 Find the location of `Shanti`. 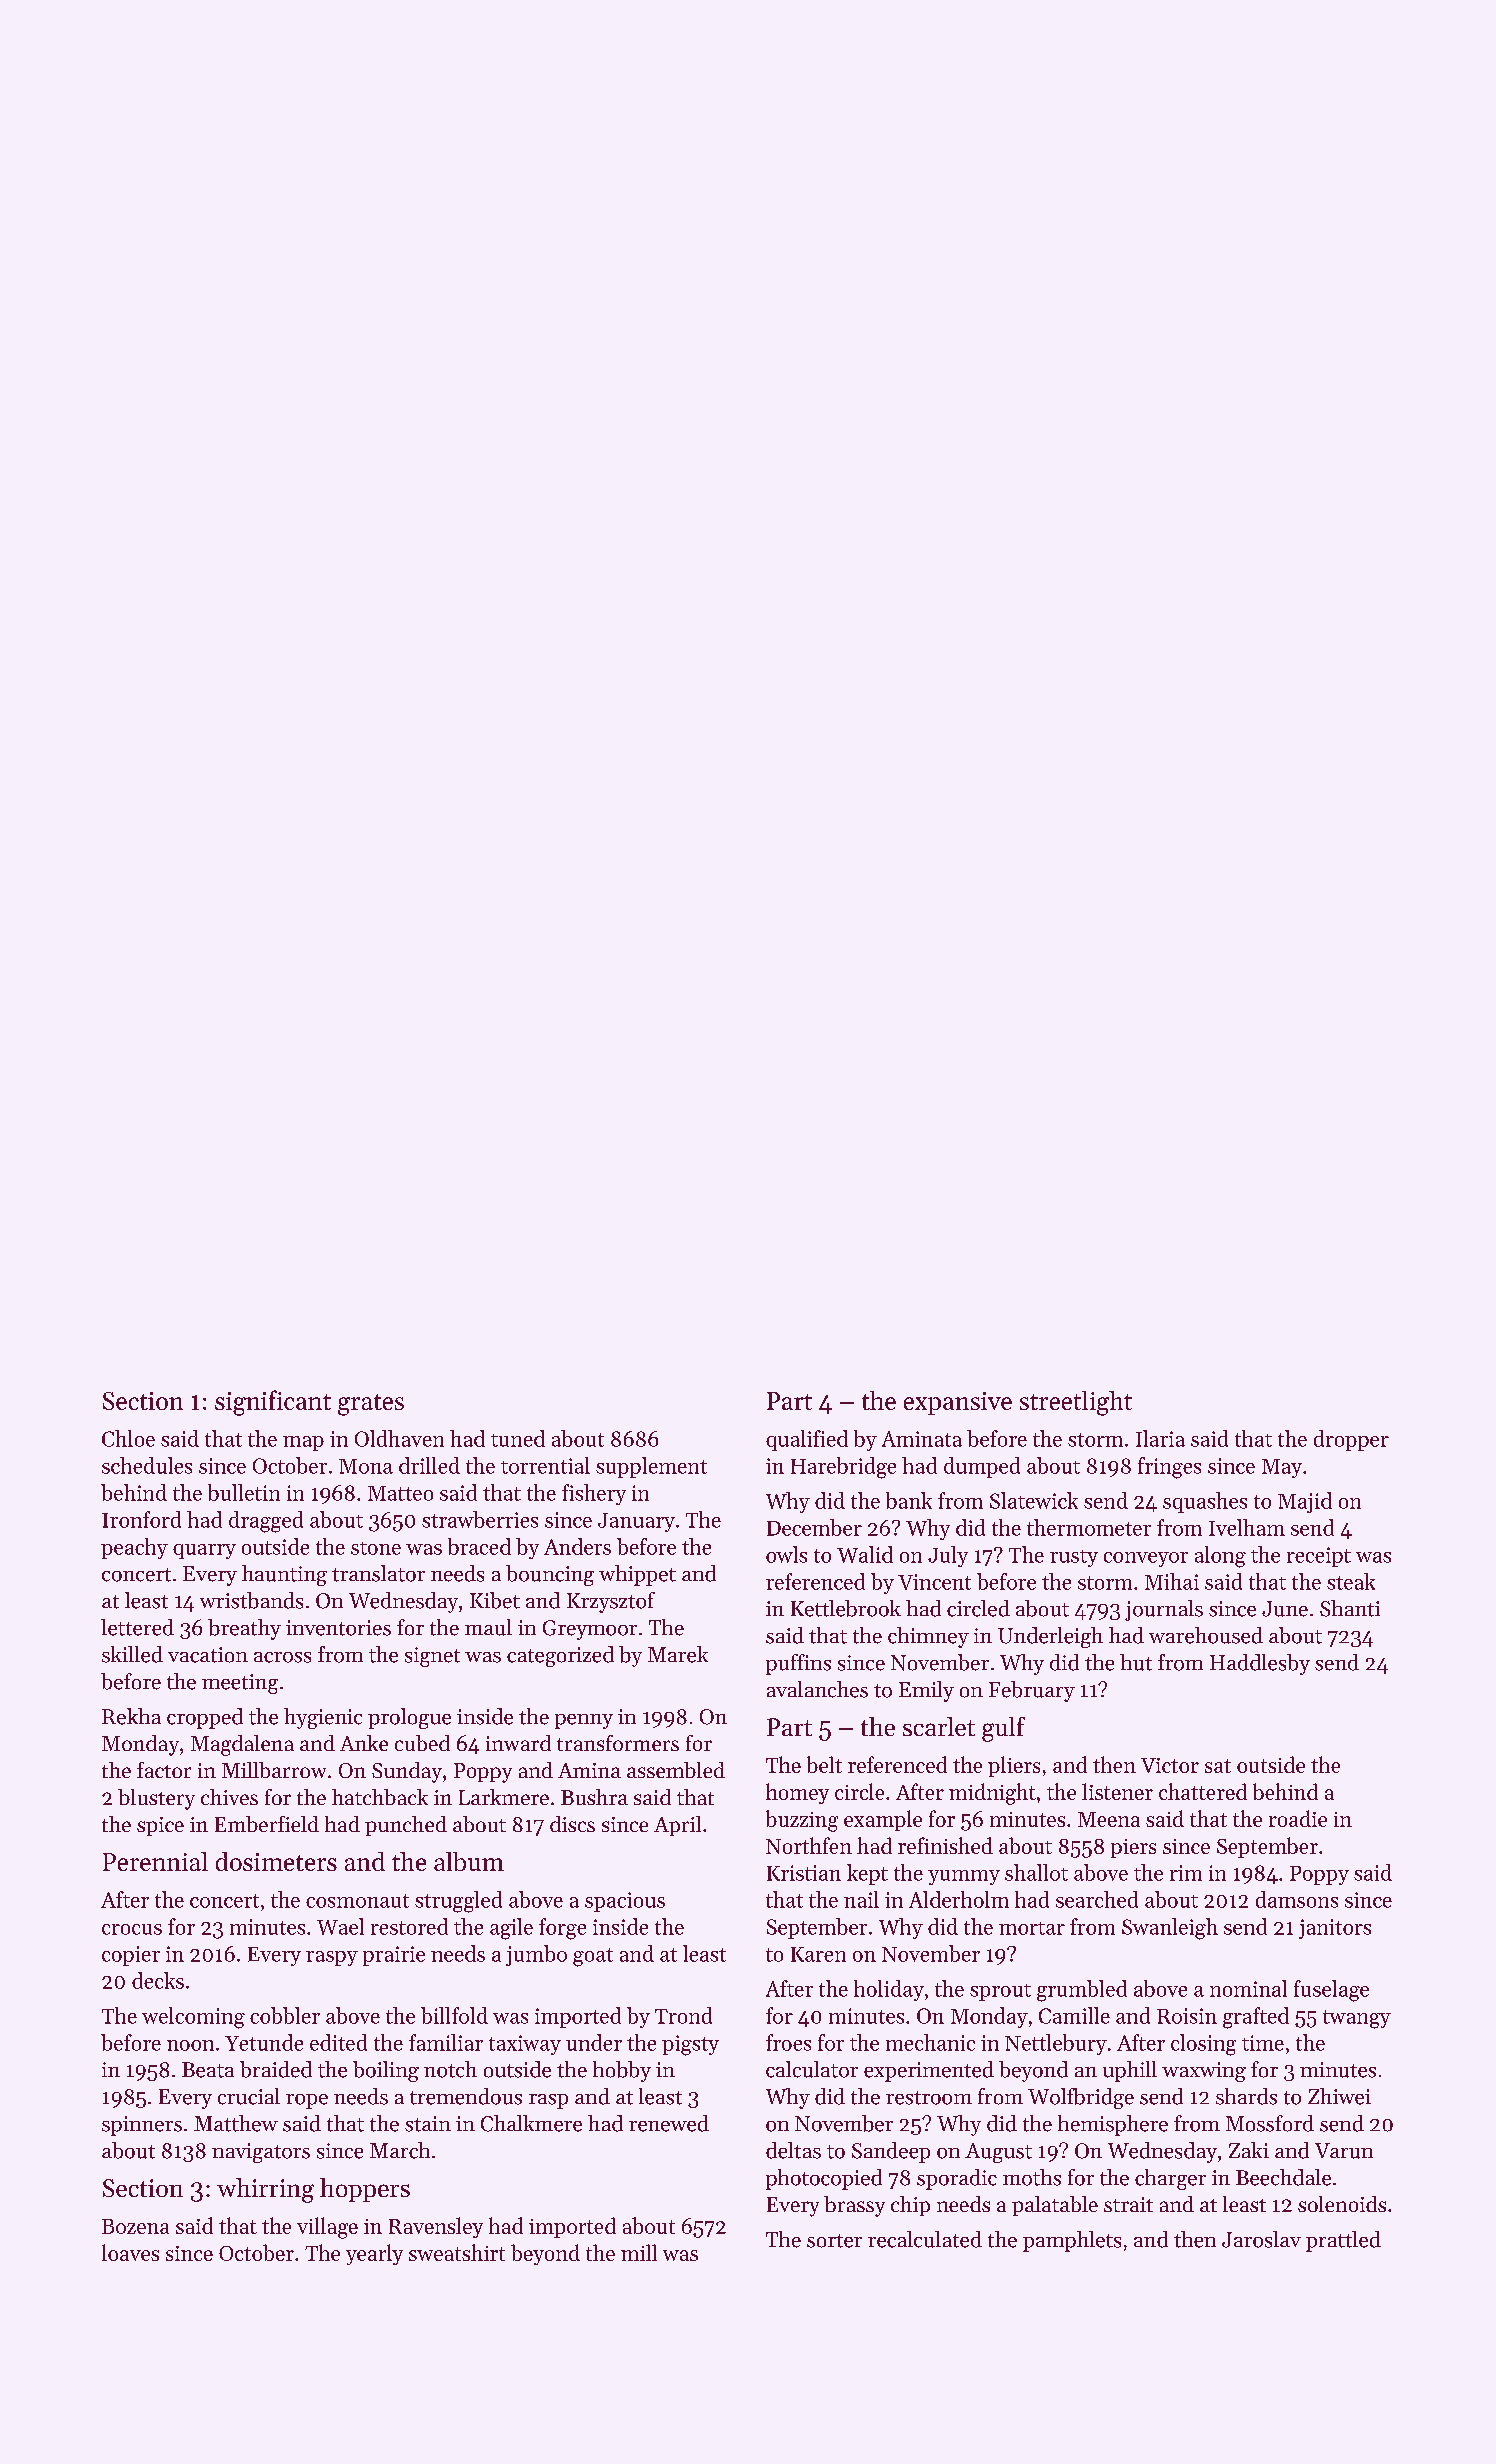

Shanti is located at coordinates (1350, 1608).
